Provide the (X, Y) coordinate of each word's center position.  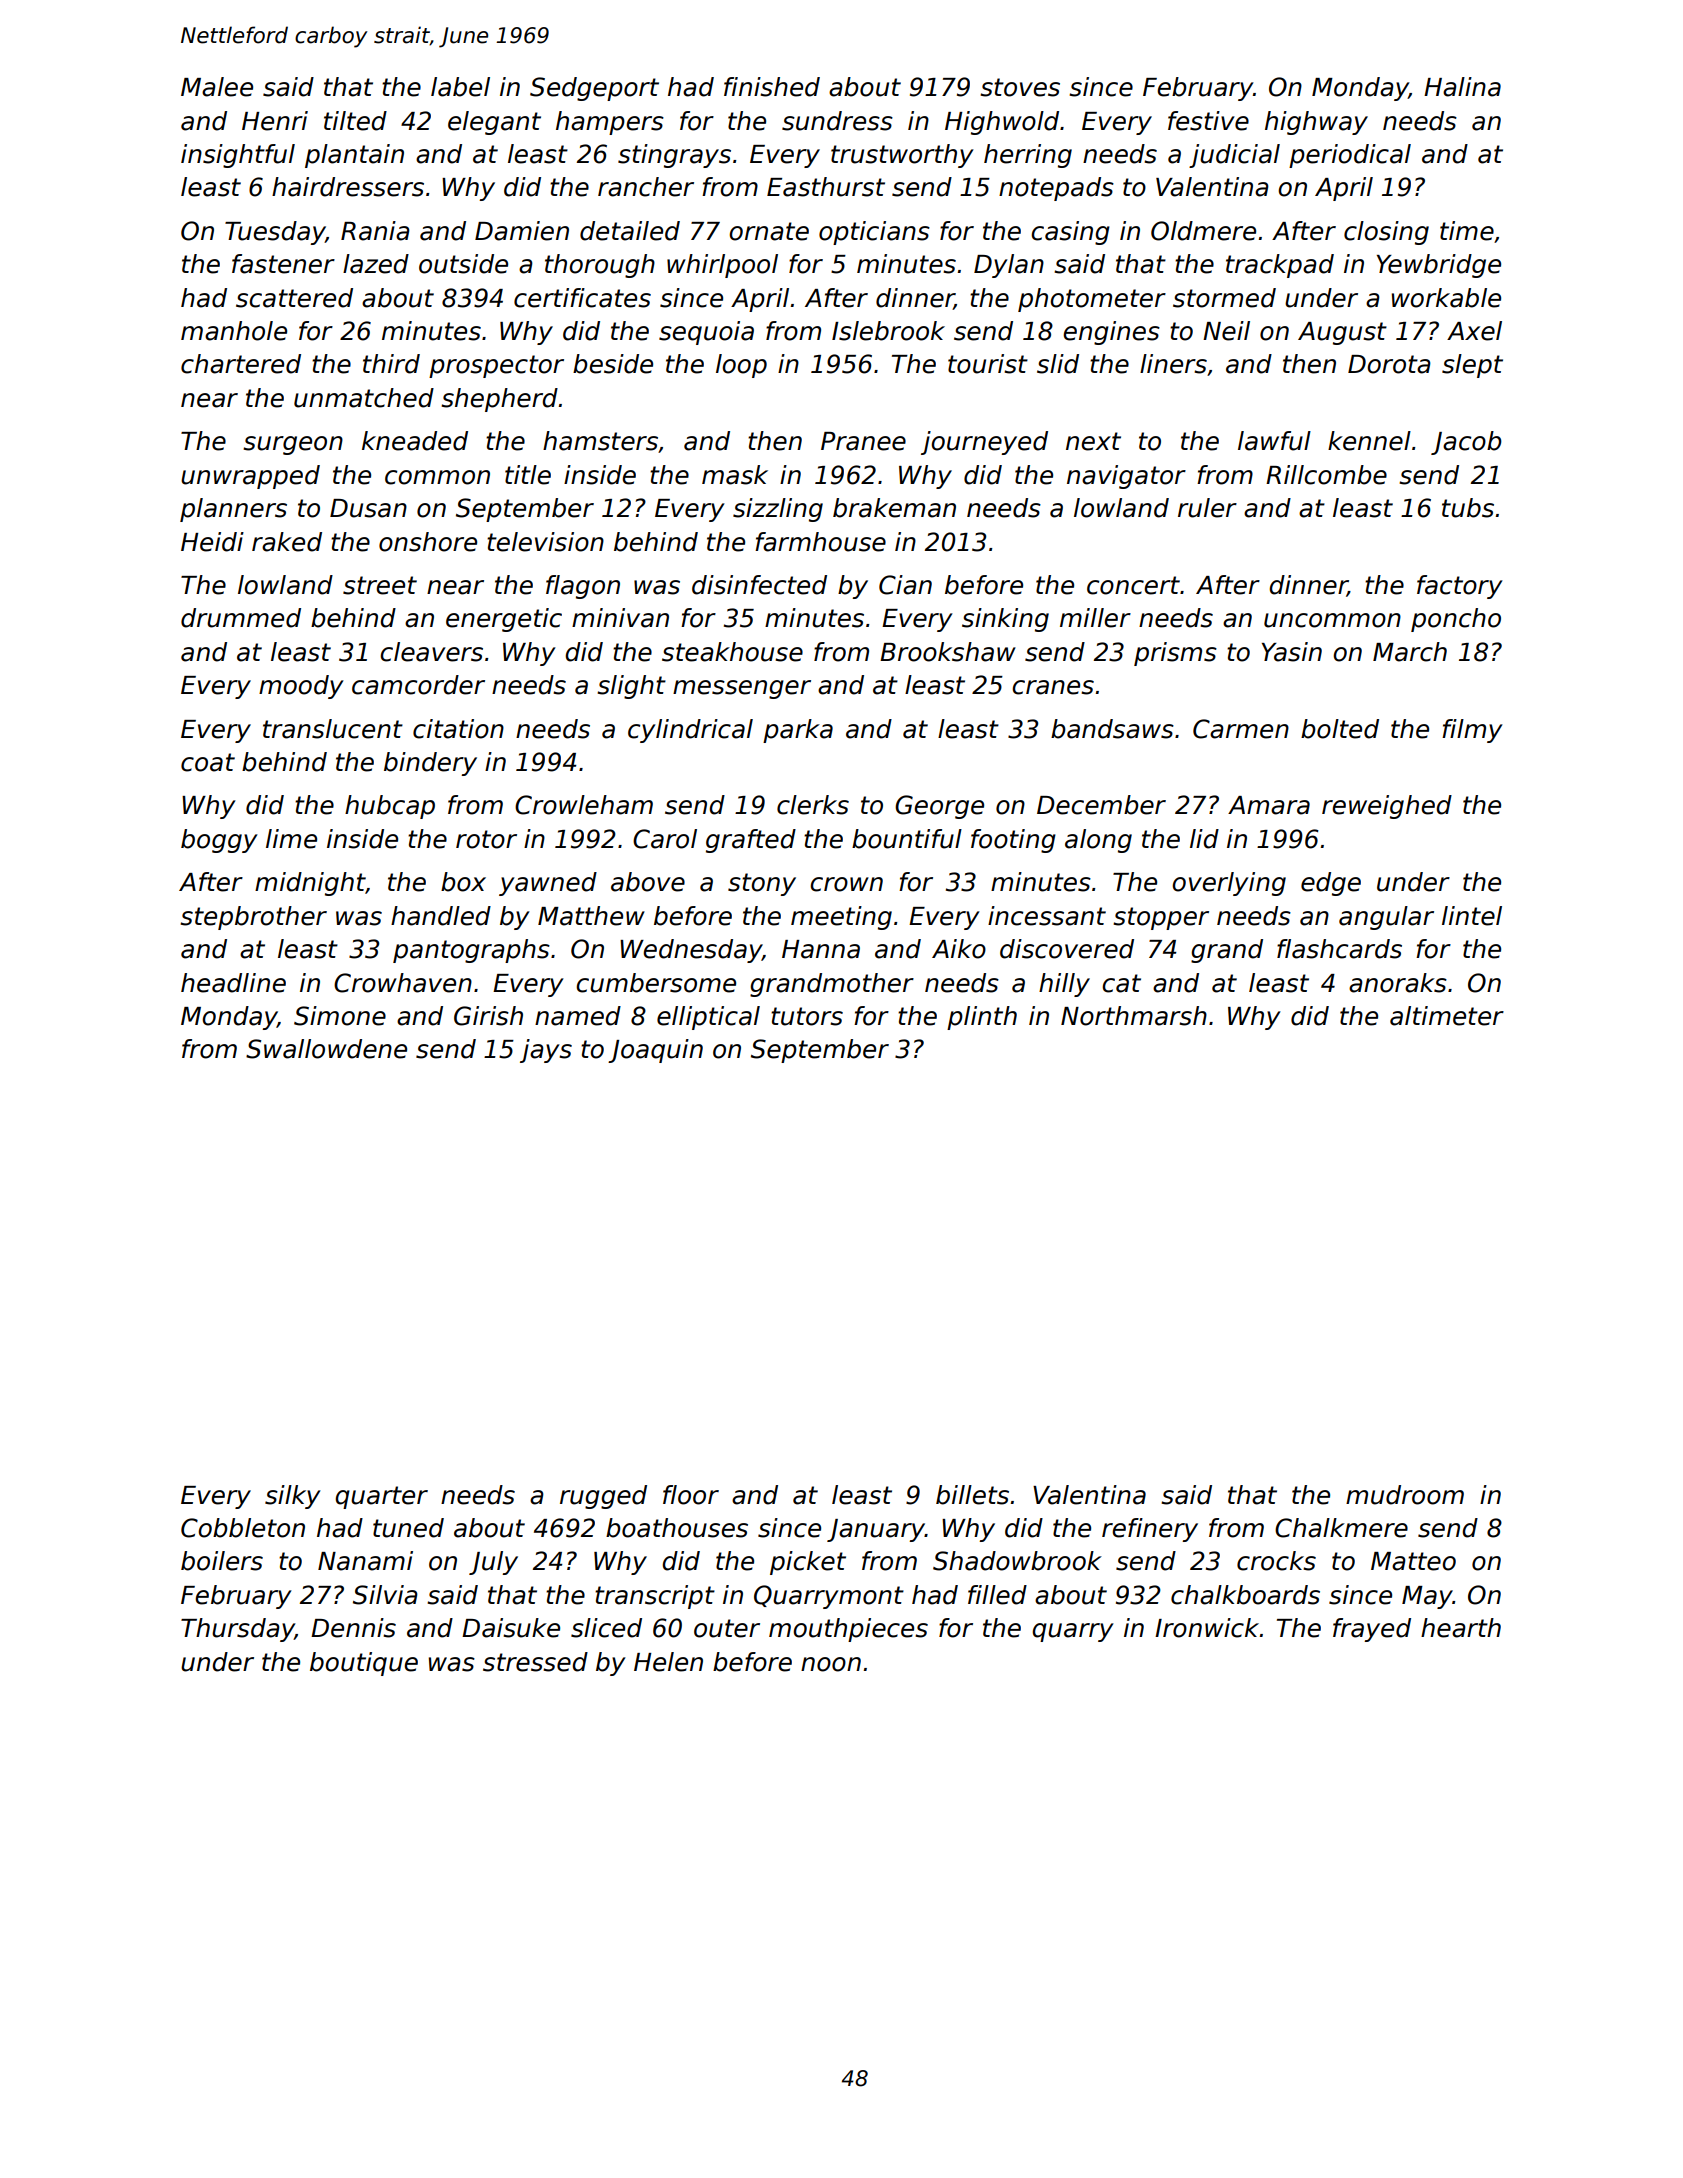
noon (831, 1664)
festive (1208, 121)
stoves (1020, 87)
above (648, 882)
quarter (381, 1497)
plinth (982, 1018)
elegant (494, 123)
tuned (408, 1528)
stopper (1161, 918)
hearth (1461, 1628)
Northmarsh (1134, 1016)
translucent (333, 729)
